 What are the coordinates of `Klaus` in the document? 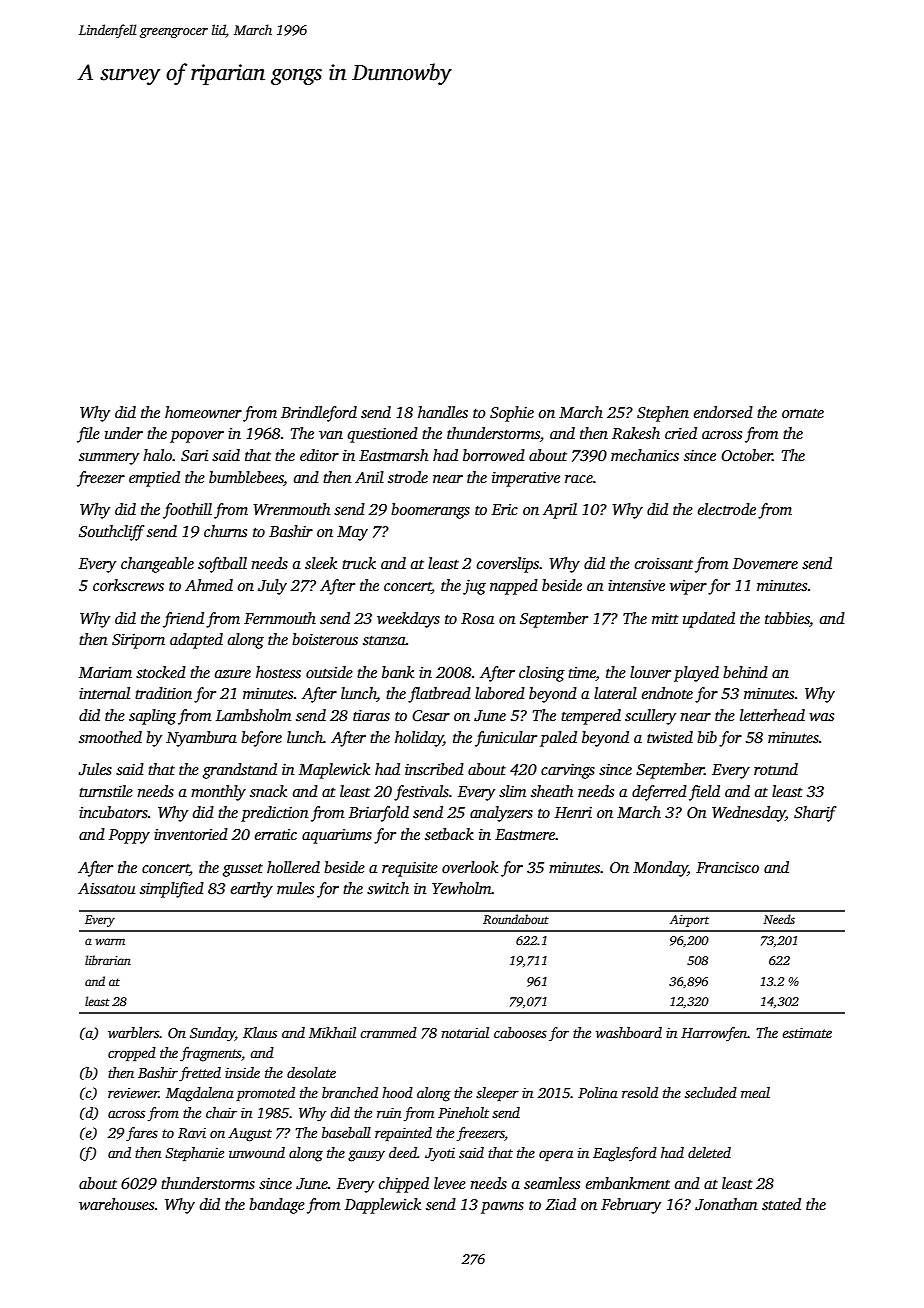 It's located at (260, 1032).
